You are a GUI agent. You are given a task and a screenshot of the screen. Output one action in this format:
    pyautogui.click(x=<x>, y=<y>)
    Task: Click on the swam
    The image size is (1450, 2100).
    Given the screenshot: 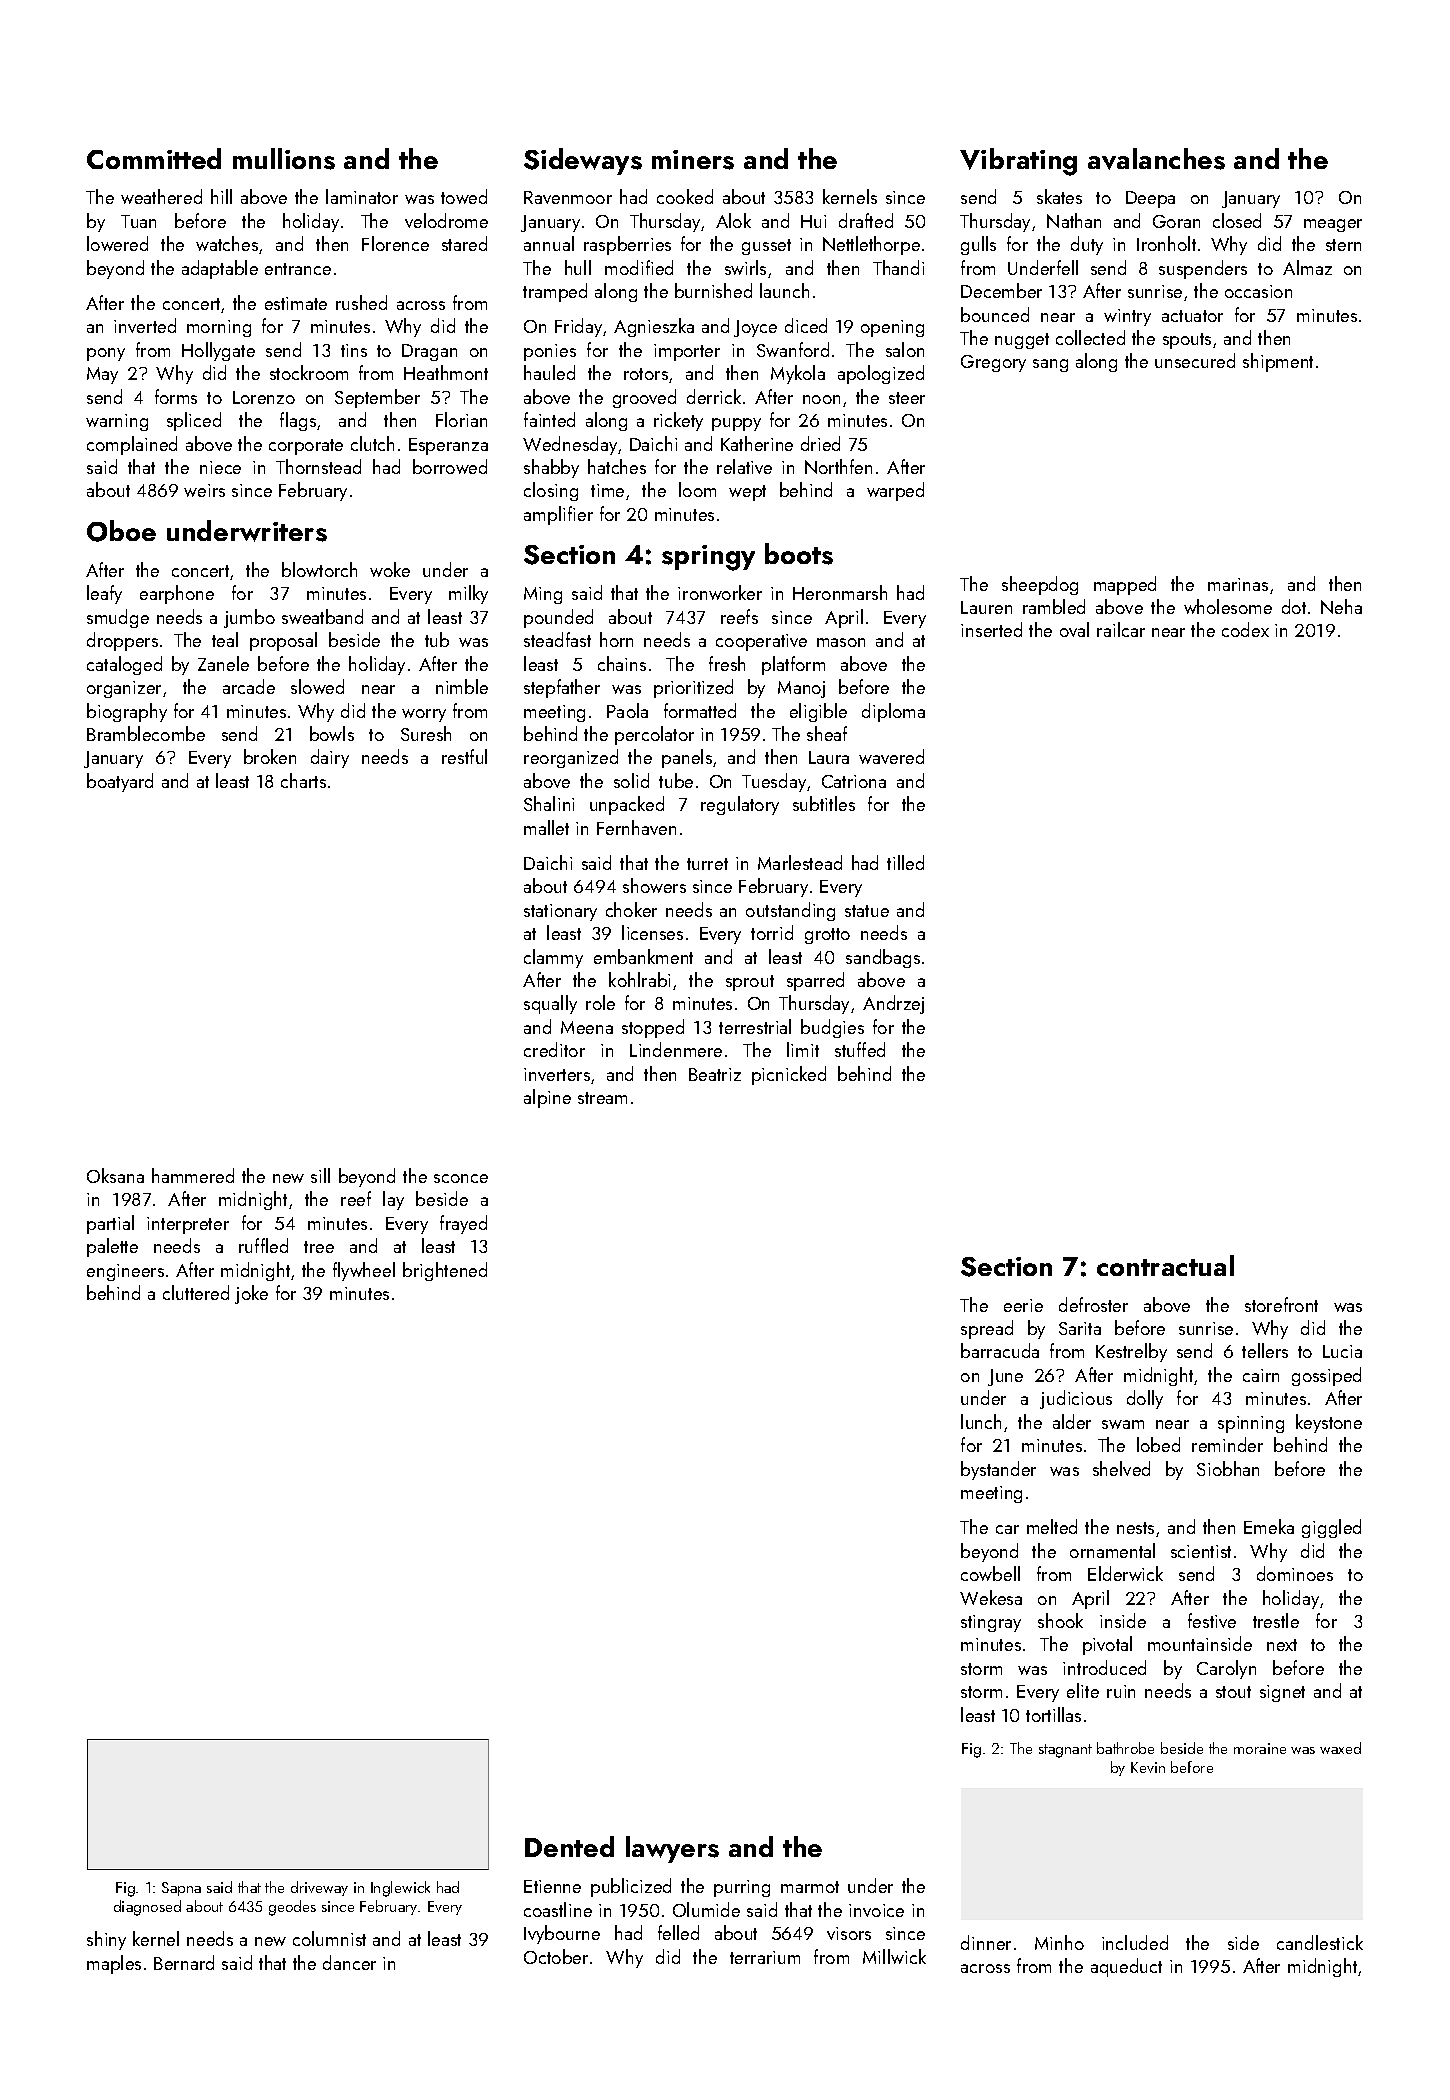 What is the action you would take?
    pyautogui.click(x=1123, y=1424)
